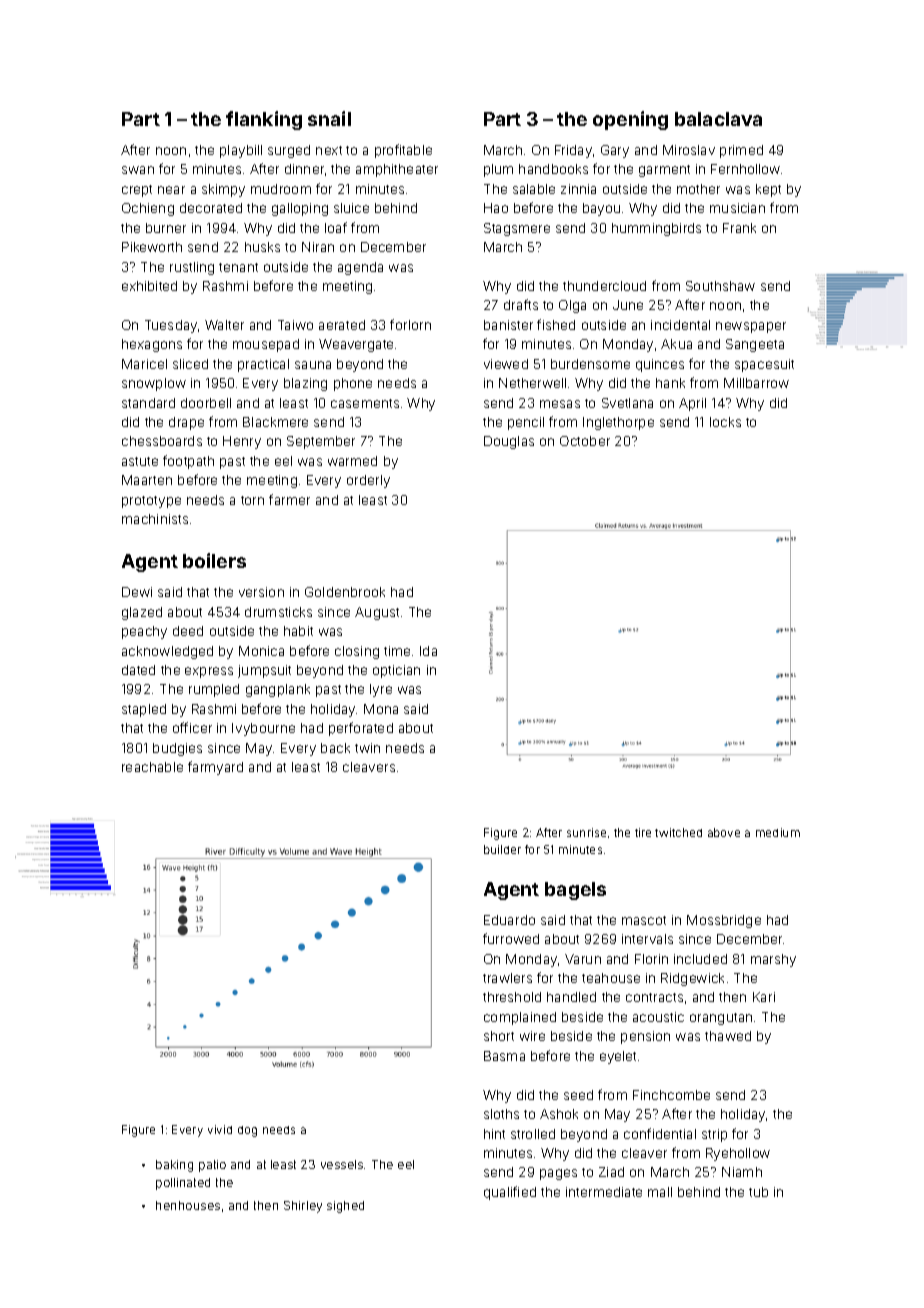 The width and height of the document is (924, 1308). What do you see at coordinates (342, 1164) in the document?
I see `vessels` at bounding box center [342, 1164].
